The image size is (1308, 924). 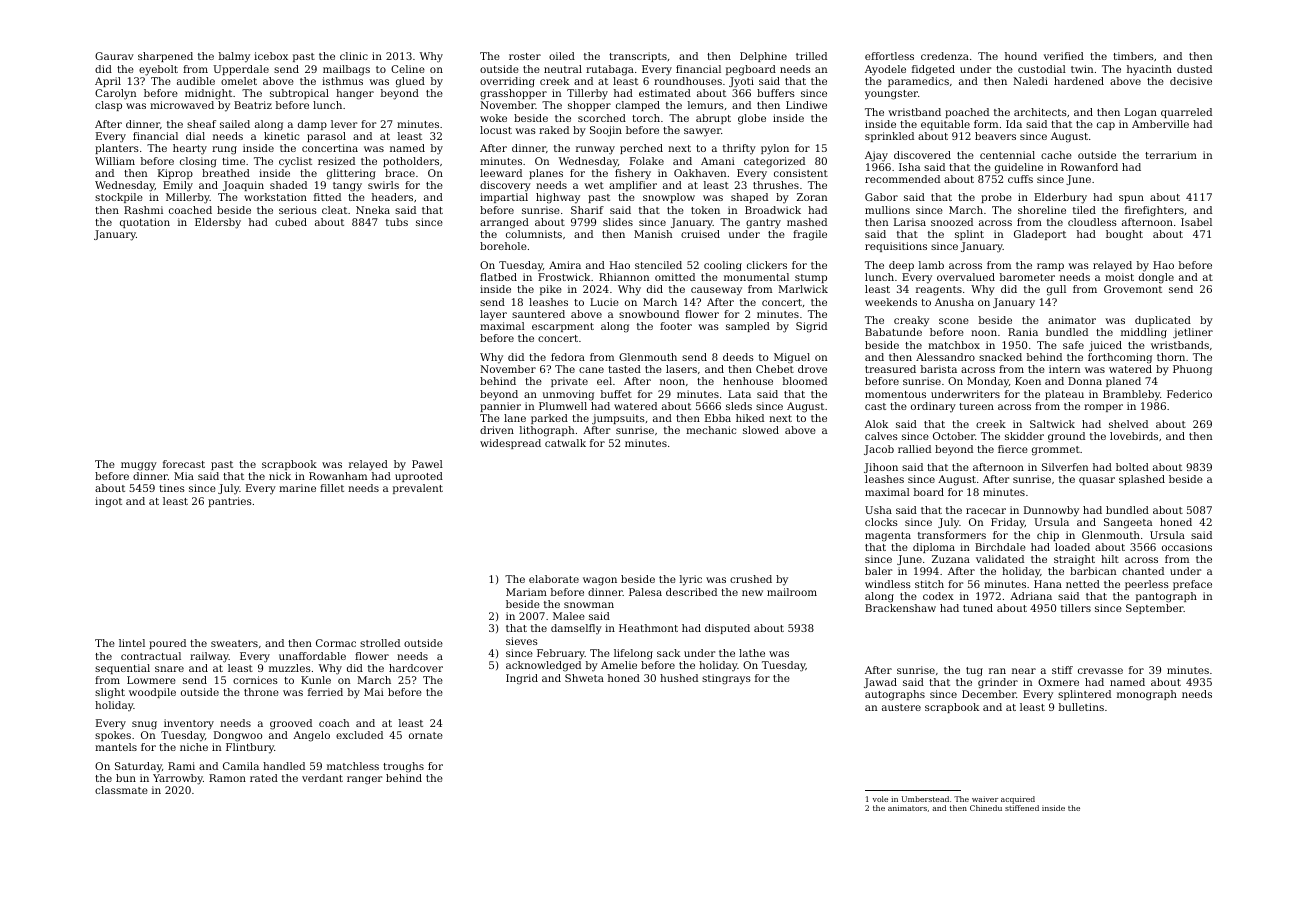 I want to click on sharpened, so click(x=165, y=57).
